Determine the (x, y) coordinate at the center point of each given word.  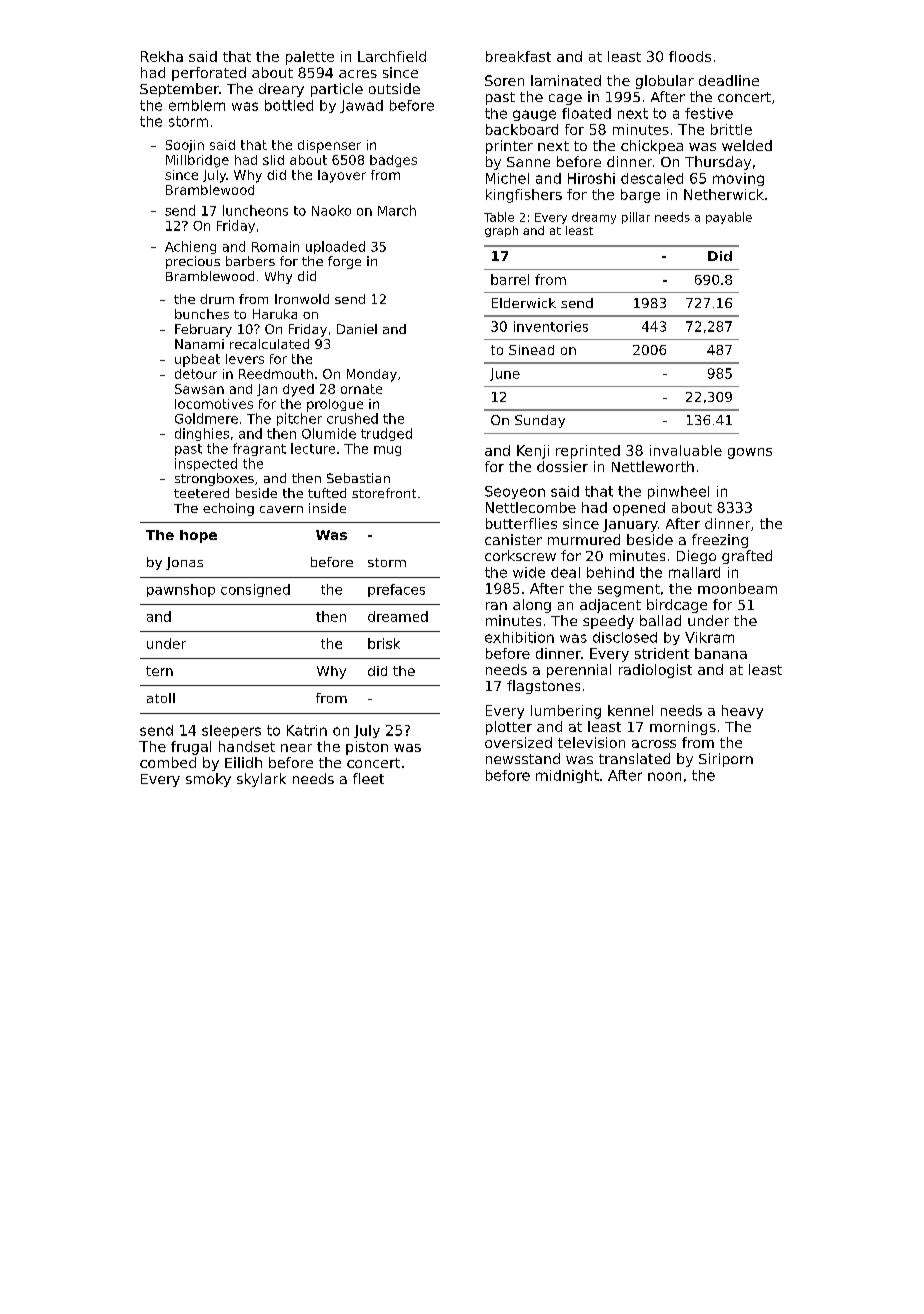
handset (247, 746)
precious (193, 262)
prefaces (396, 590)
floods (690, 56)
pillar (636, 218)
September (179, 90)
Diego (696, 557)
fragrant (259, 449)
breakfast (518, 56)
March (397, 210)
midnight (567, 776)
